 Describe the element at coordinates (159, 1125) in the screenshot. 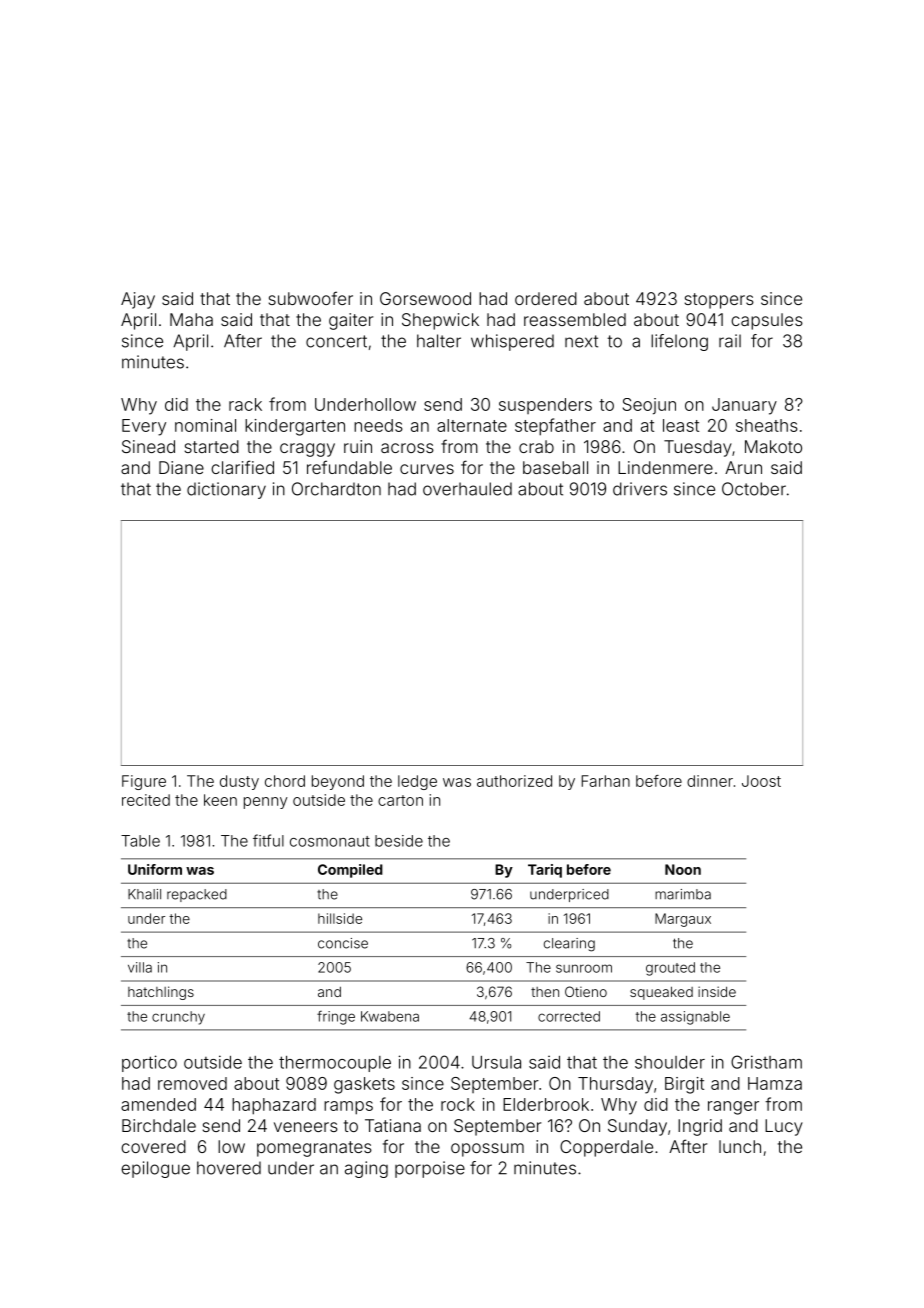

I see `Birchdale` at that location.
